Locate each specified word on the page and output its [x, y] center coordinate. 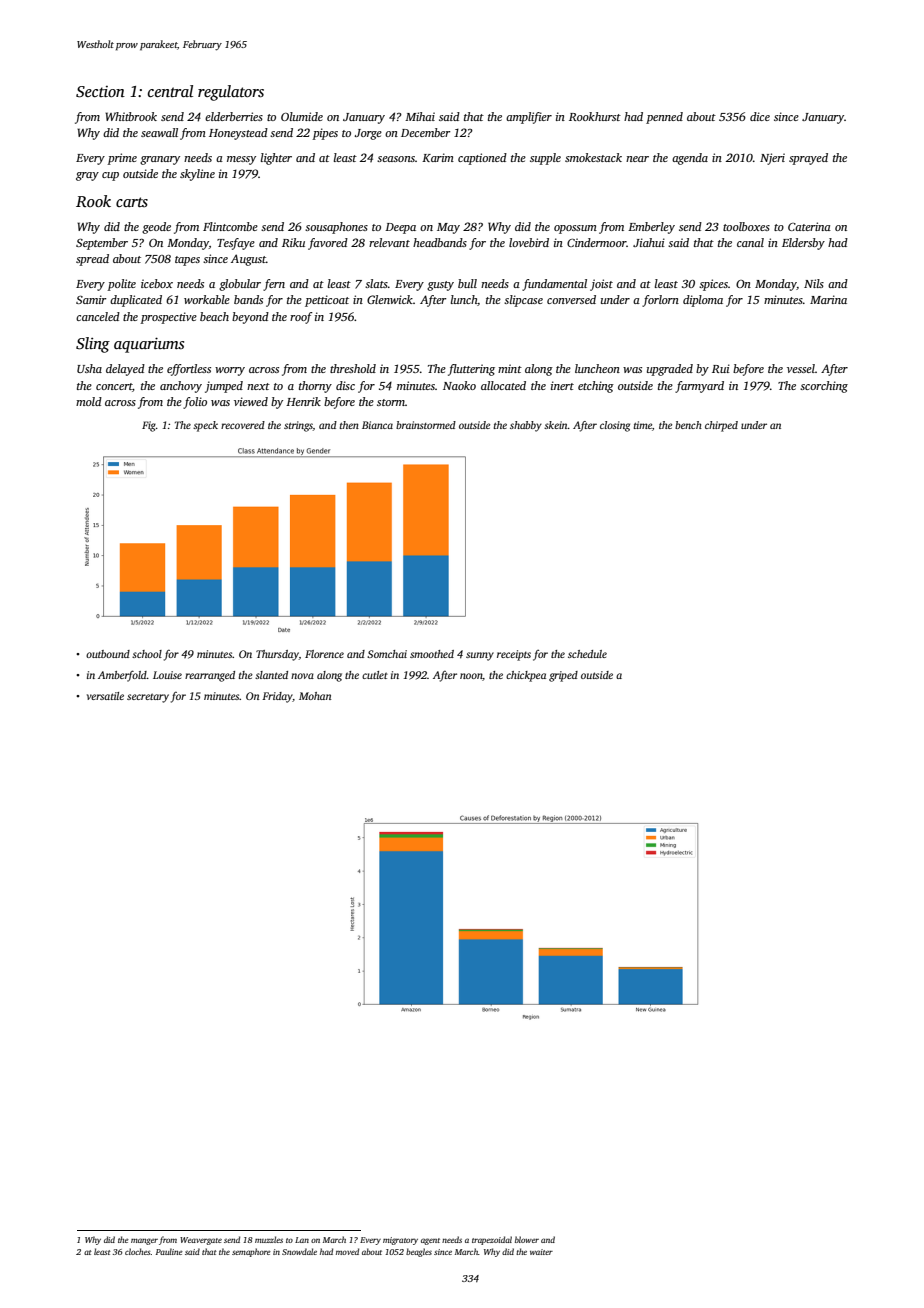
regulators [231, 93]
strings [298, 426]
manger [144, 1241]
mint [510, 368]
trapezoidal [492, 1240]
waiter [541, 1252]
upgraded [670, 370]
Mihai [420, 116]
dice [760, 116]
